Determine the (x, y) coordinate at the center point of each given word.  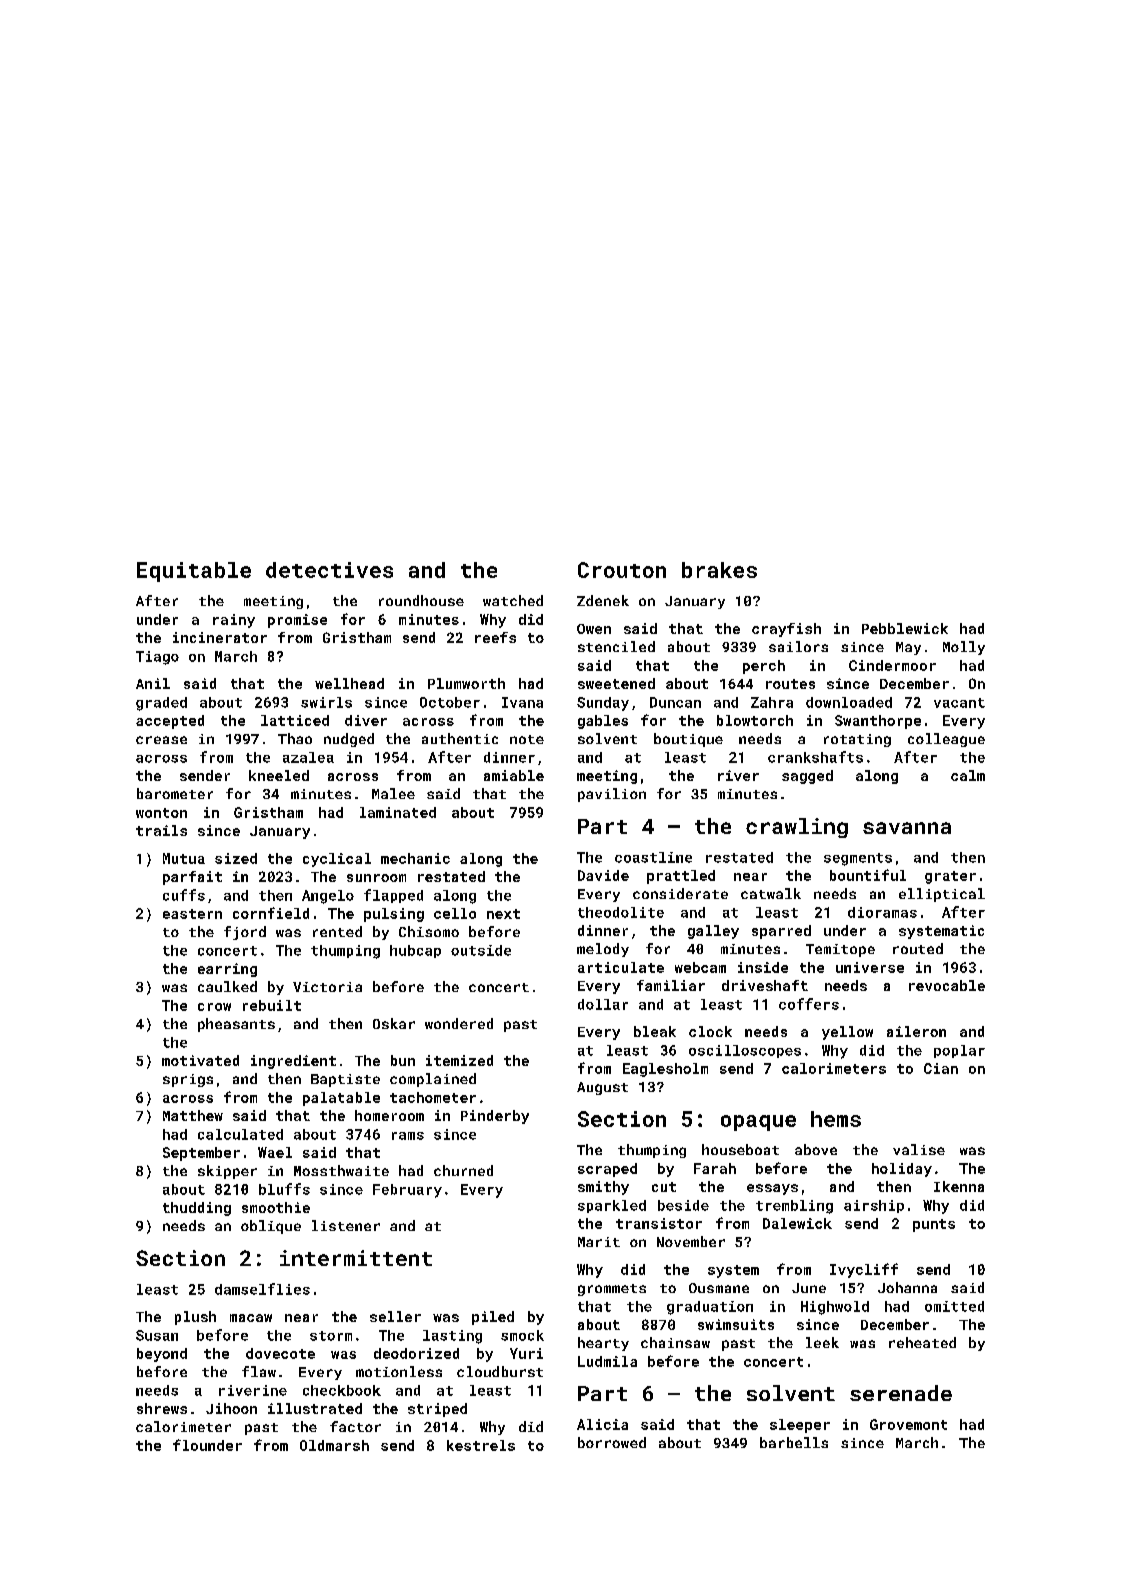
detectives (329, 570)
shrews (162, 1408)
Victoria (327, 987)
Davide (603, 875)
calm (968, 775)
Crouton (622, 570)
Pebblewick (905, 628)
